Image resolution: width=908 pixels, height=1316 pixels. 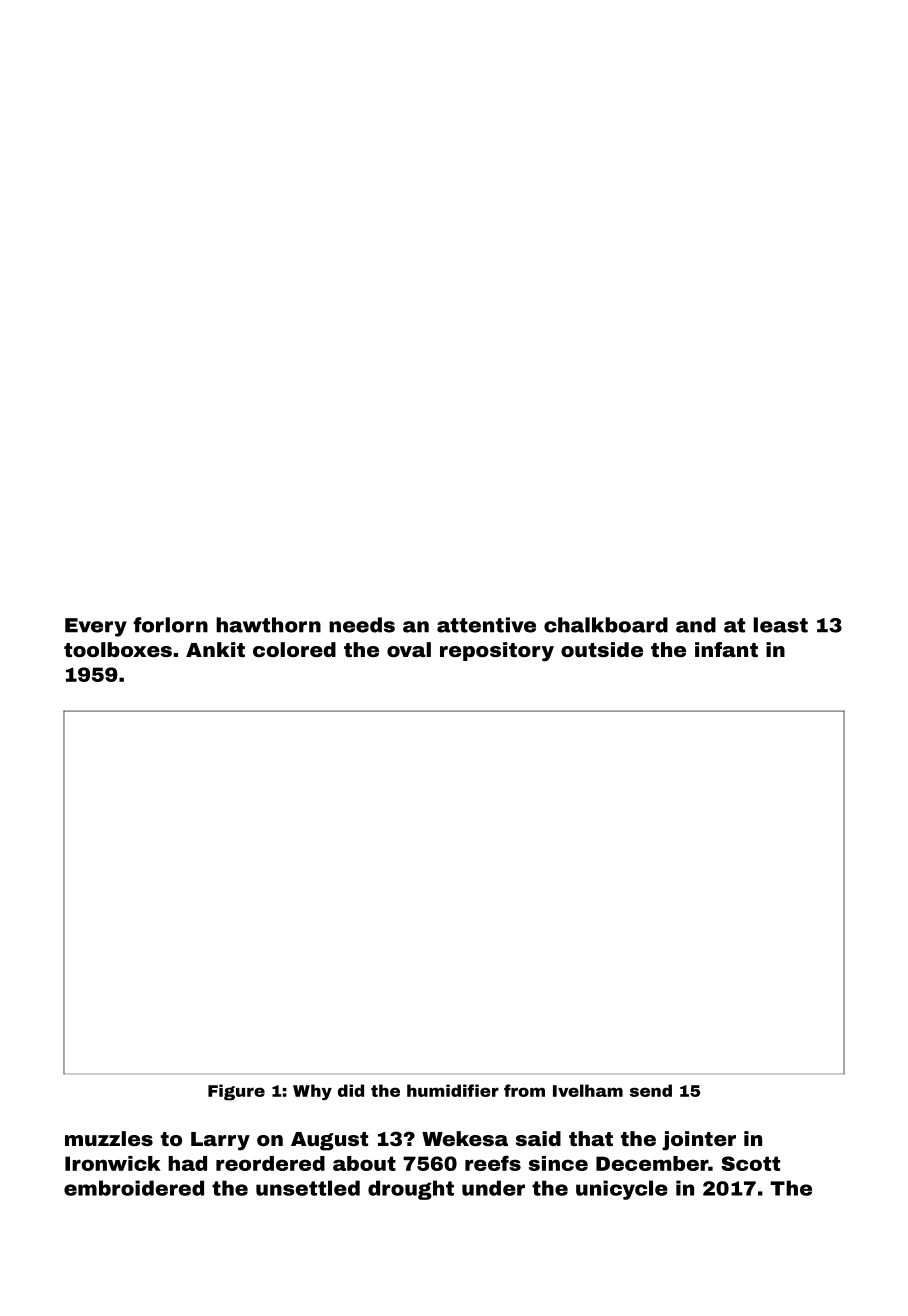 What do you see at coordinates (312, 1092) in the screenshot?
I see `Why` at bounding box center [312, 1092].
